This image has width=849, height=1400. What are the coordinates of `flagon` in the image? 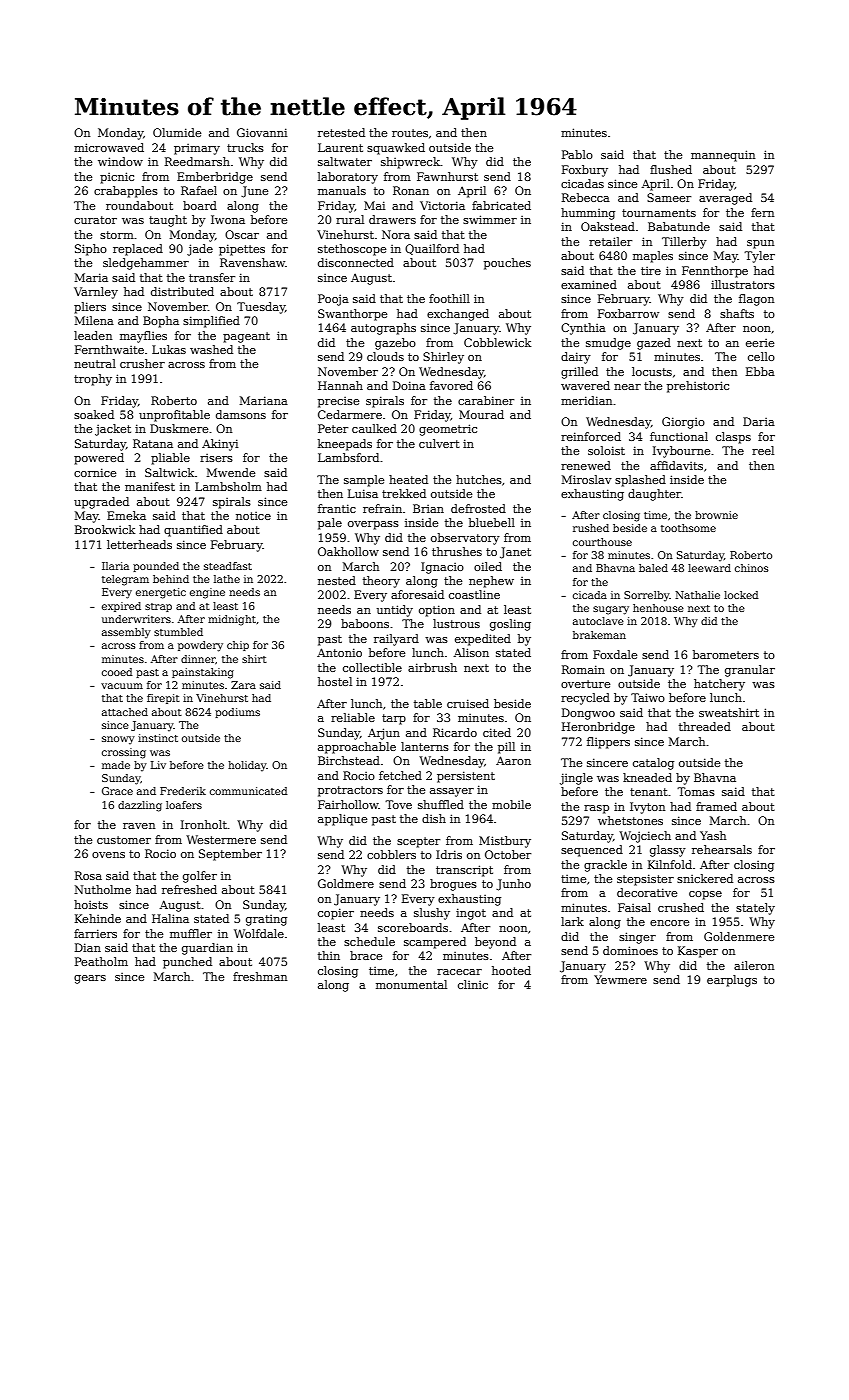 It's located at (756, 300).
